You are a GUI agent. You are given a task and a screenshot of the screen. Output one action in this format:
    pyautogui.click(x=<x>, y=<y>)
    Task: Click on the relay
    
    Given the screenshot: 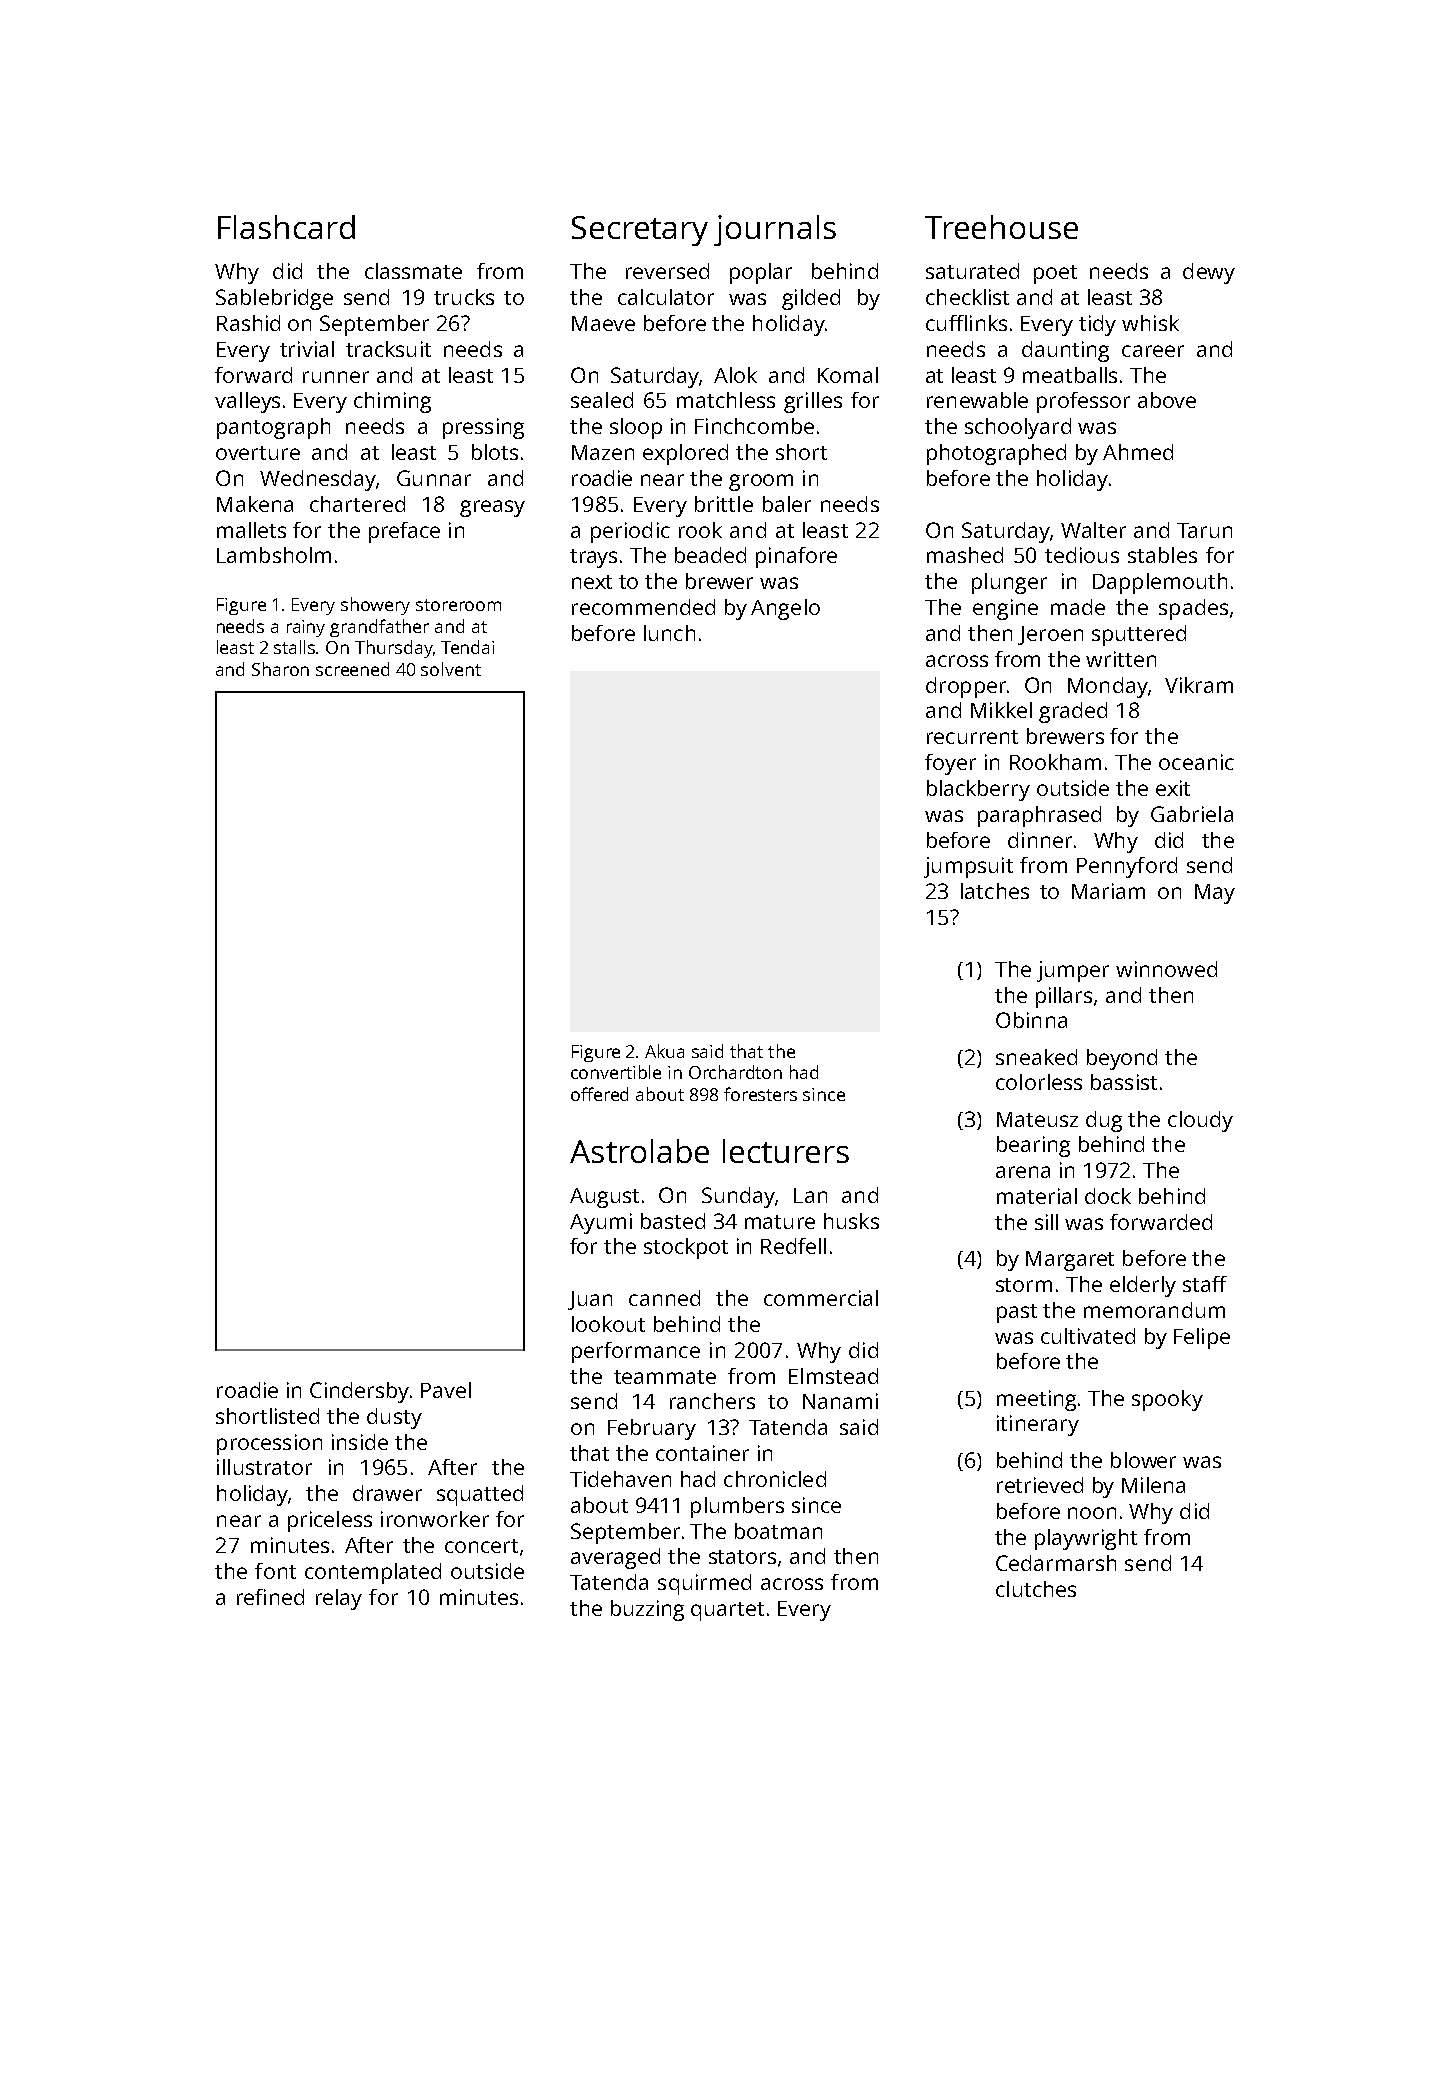 What is the action you would take?
    pyautogui.click(x=339, y=1599)
